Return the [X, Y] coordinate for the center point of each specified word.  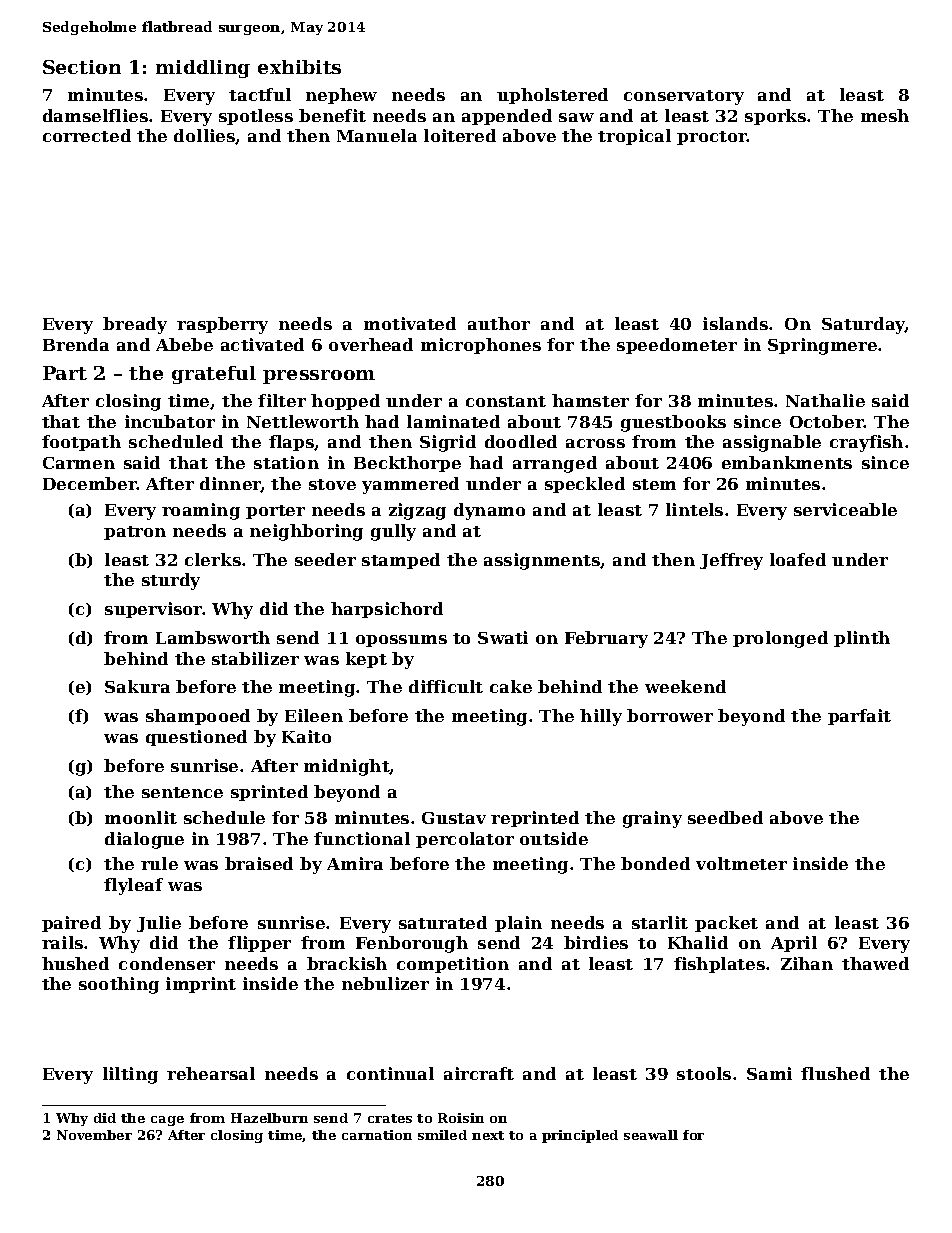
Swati [503, 637]
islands [735, 323]
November [94, 1135]
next [488, 1135]
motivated [410, 323]
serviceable [845, 509]
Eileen [314, 715]
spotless [256, 117]
